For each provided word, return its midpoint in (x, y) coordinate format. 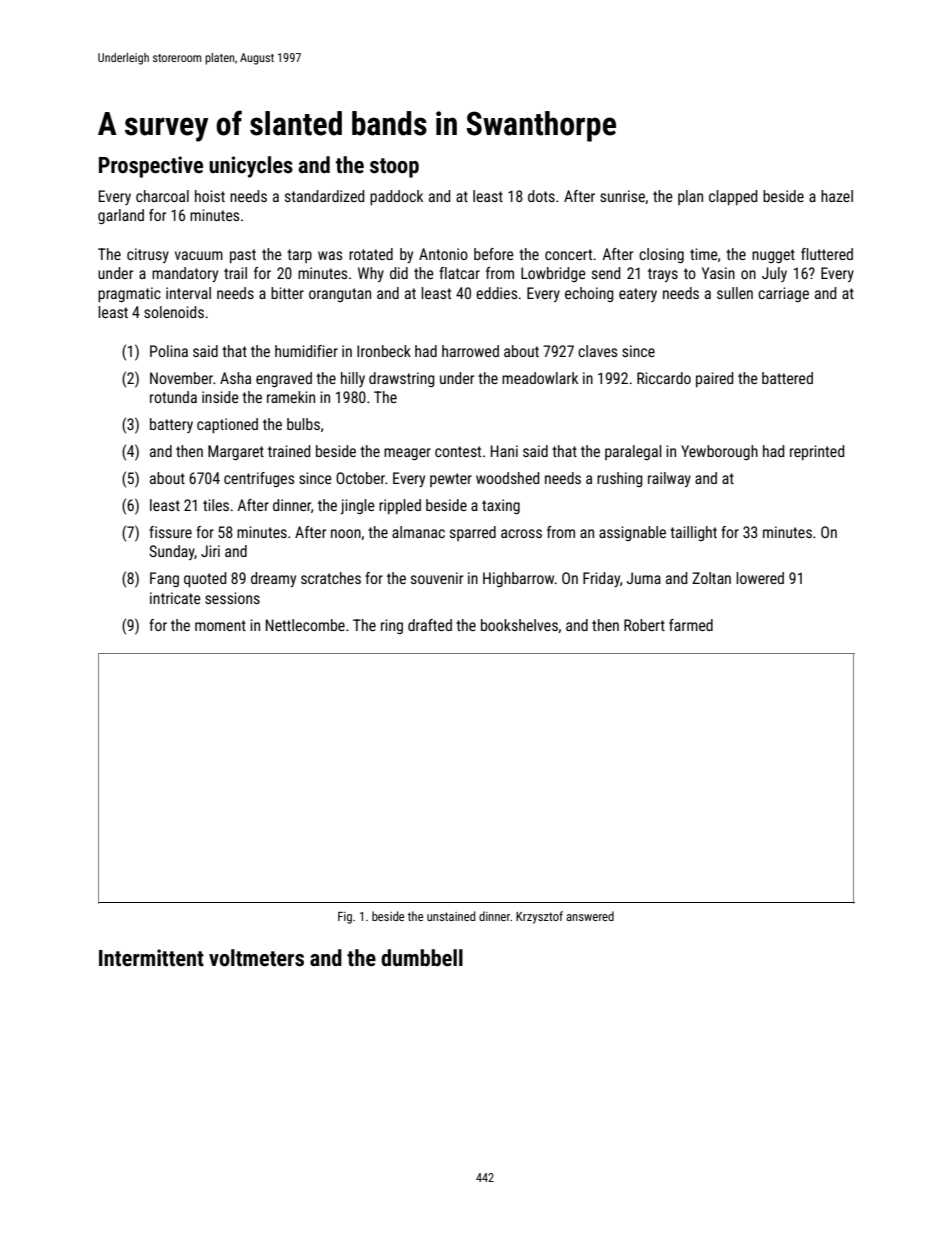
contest (458, 451)
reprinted (817, 452)
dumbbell (422, 958)
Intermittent (151, 958)
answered (590, 916)
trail (235, 273)
